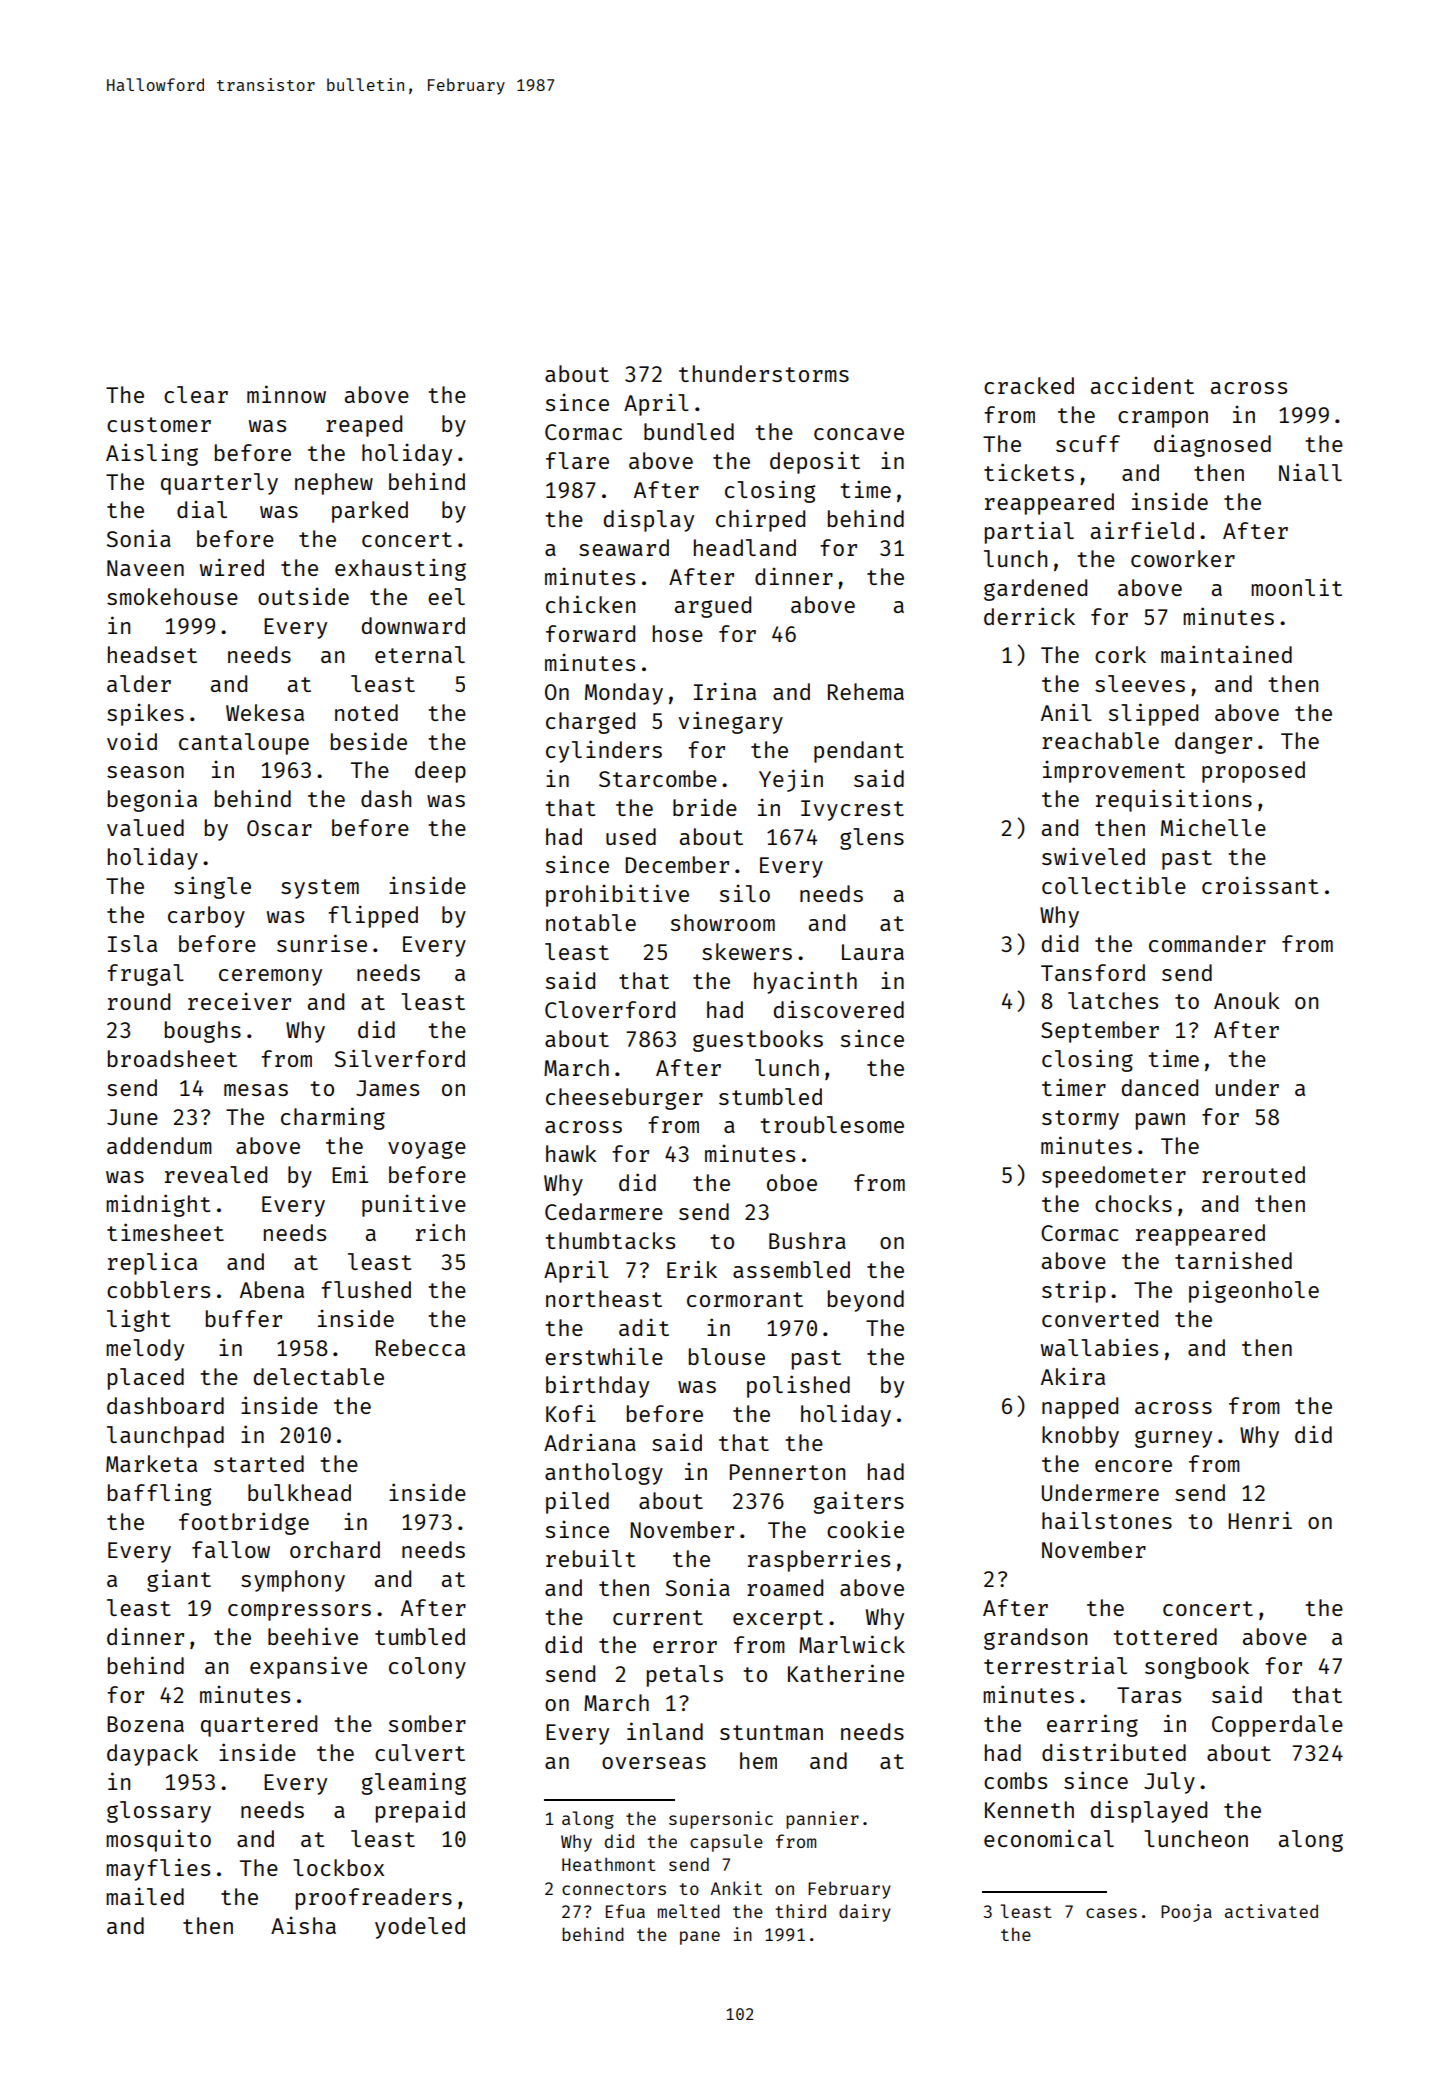 Image resolution: width=1450 pixels, height=2100 pixels. What do you see at coordinates (1207, 943) in the document?
I see `commander` at bounding box center [1207, 943].
